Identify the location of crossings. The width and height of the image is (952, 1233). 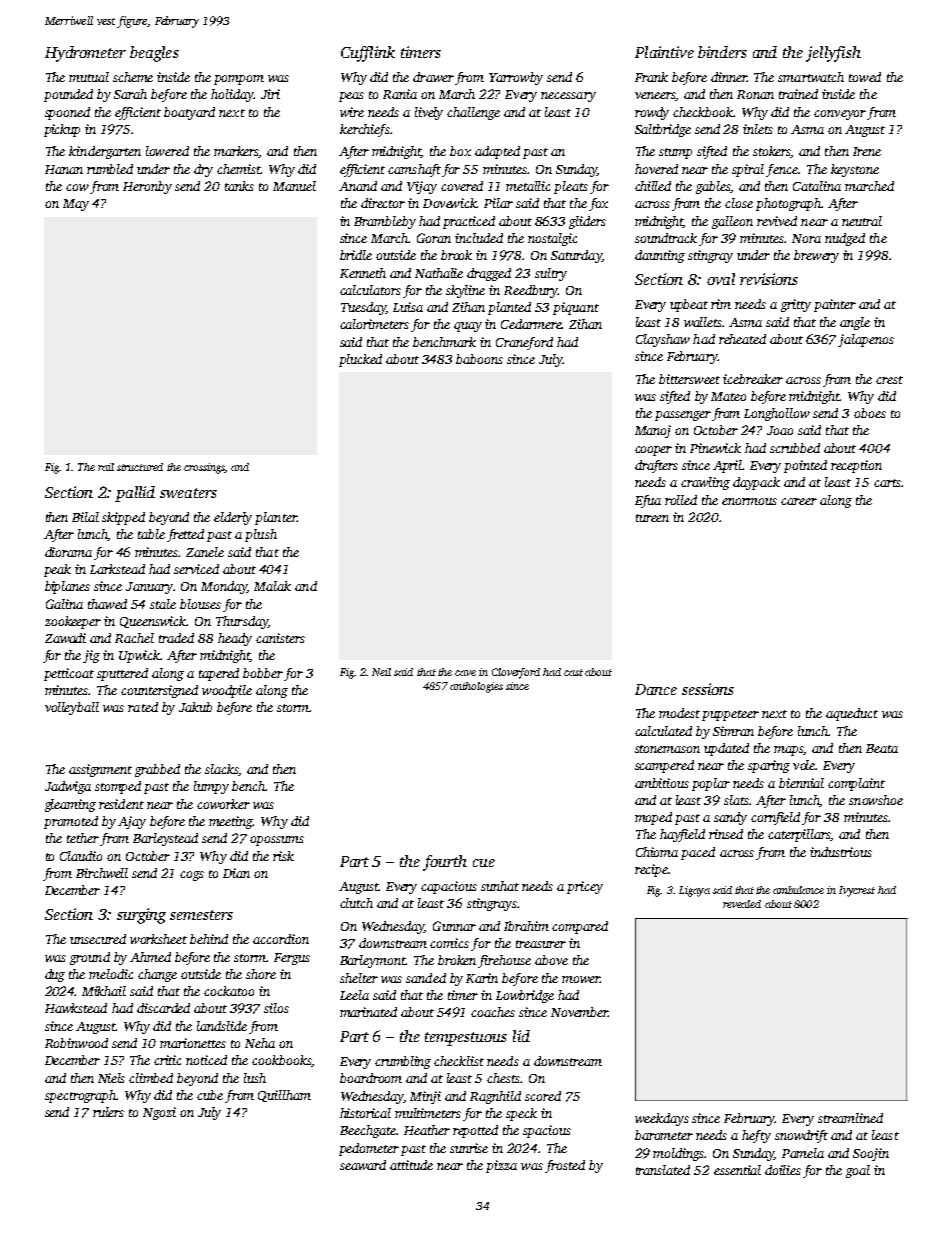
(204, 468).
